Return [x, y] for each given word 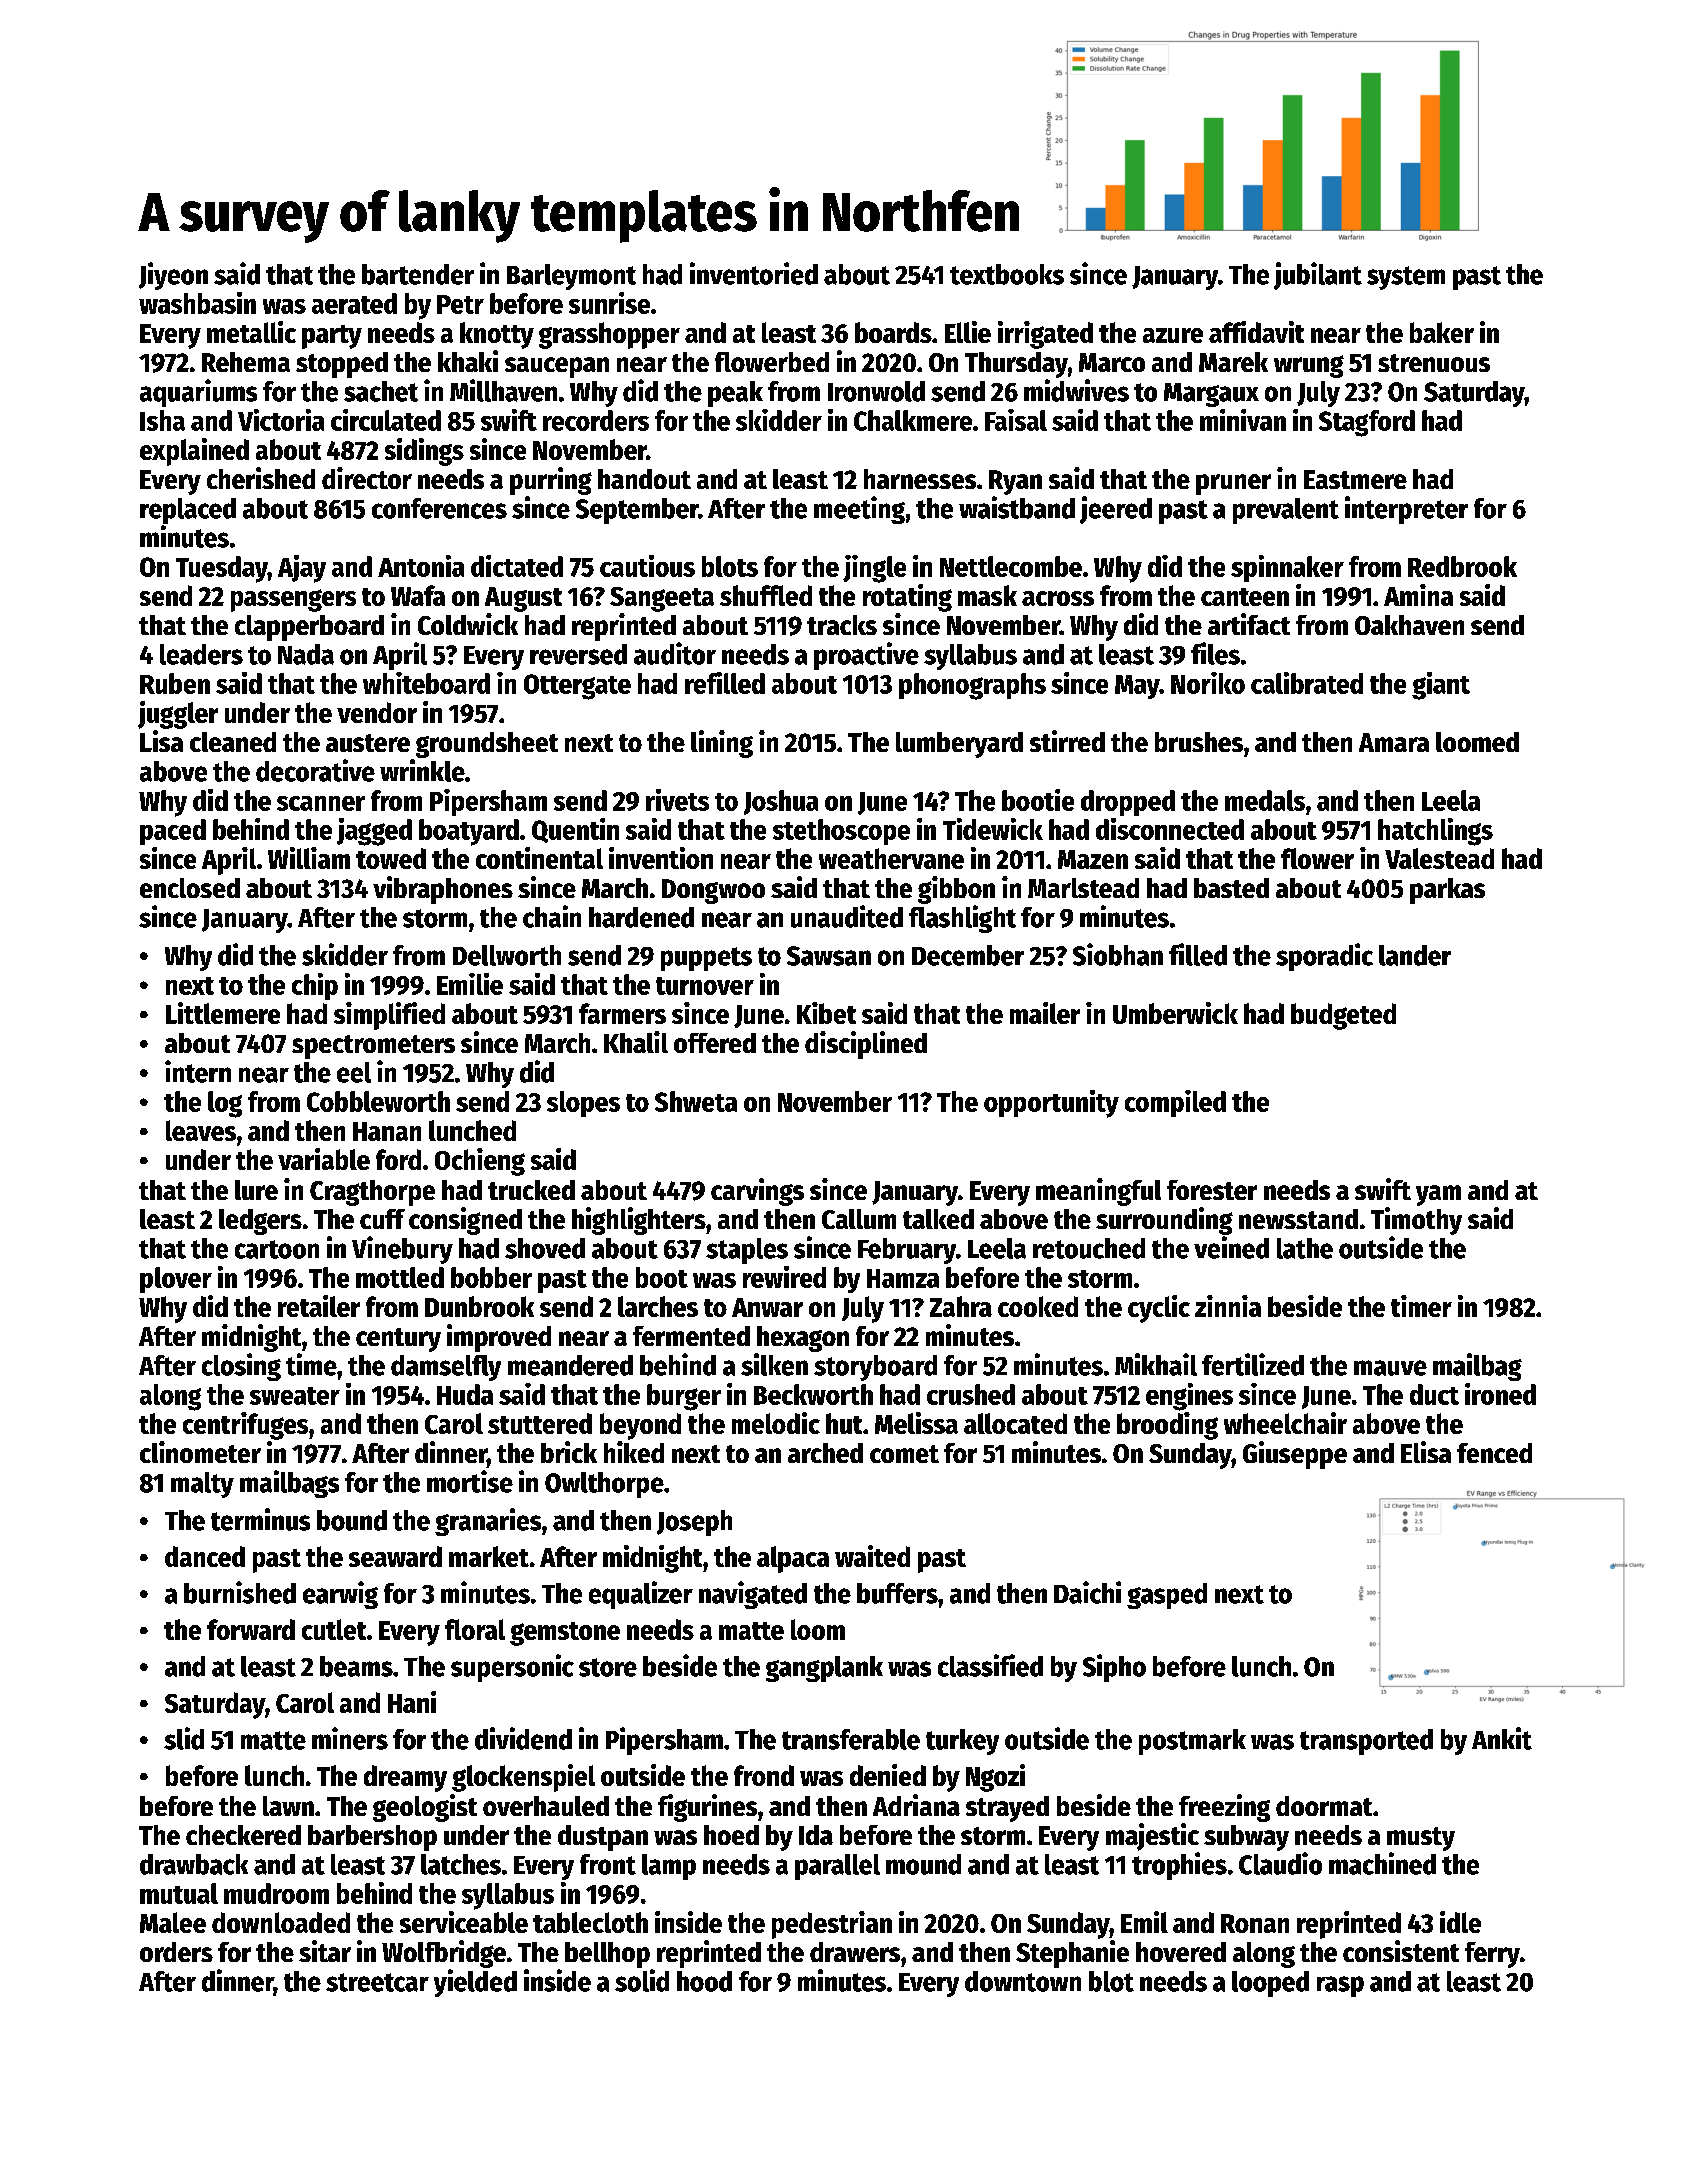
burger [684, 1397]
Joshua [781, 802]
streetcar [377, 1982]
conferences [439, 508]
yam [1438, 1195]
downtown [1023, 1981]
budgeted [1343, 1016]
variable [324, 1159]
